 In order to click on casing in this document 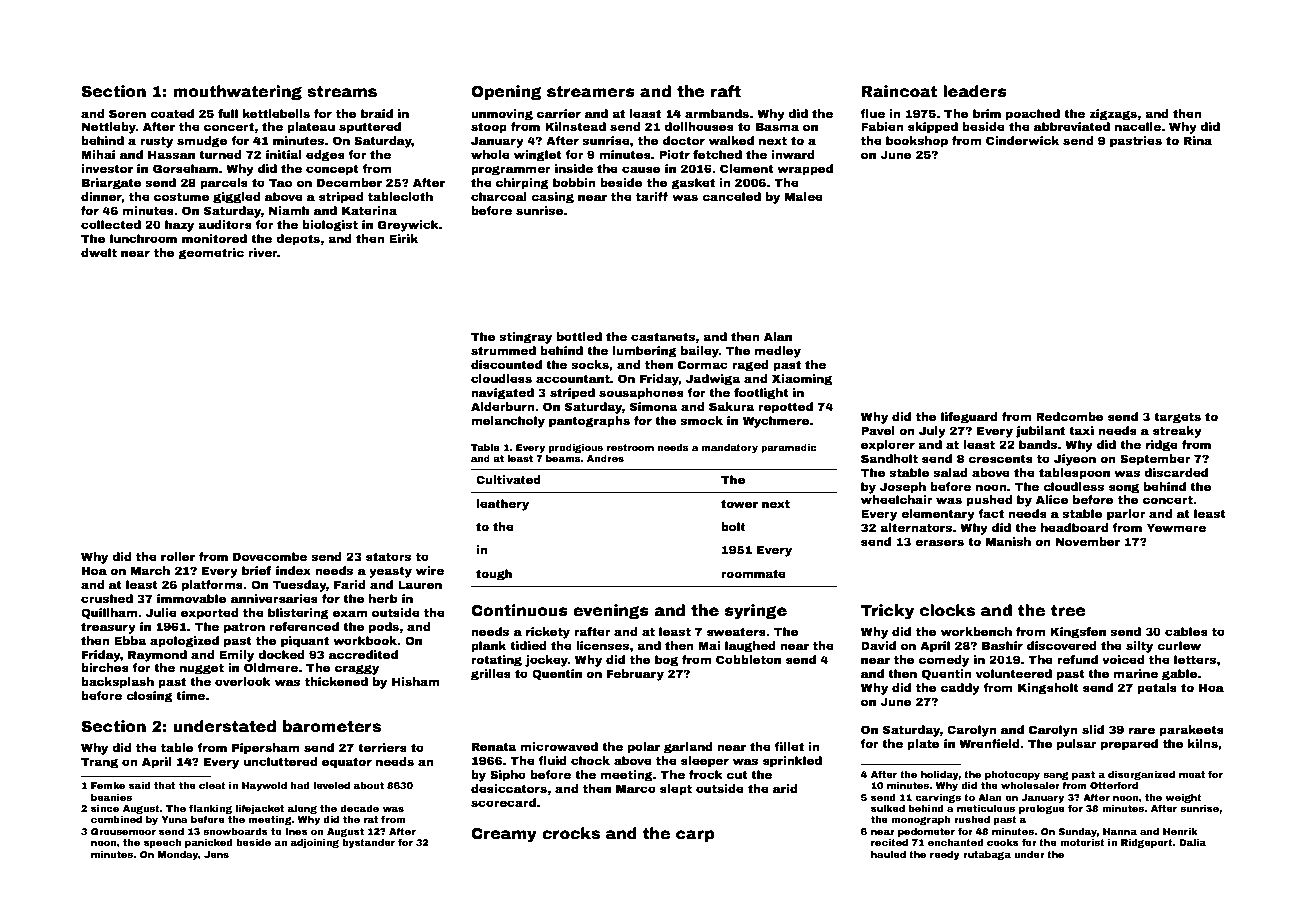, I will do `click(552, 198)`.
